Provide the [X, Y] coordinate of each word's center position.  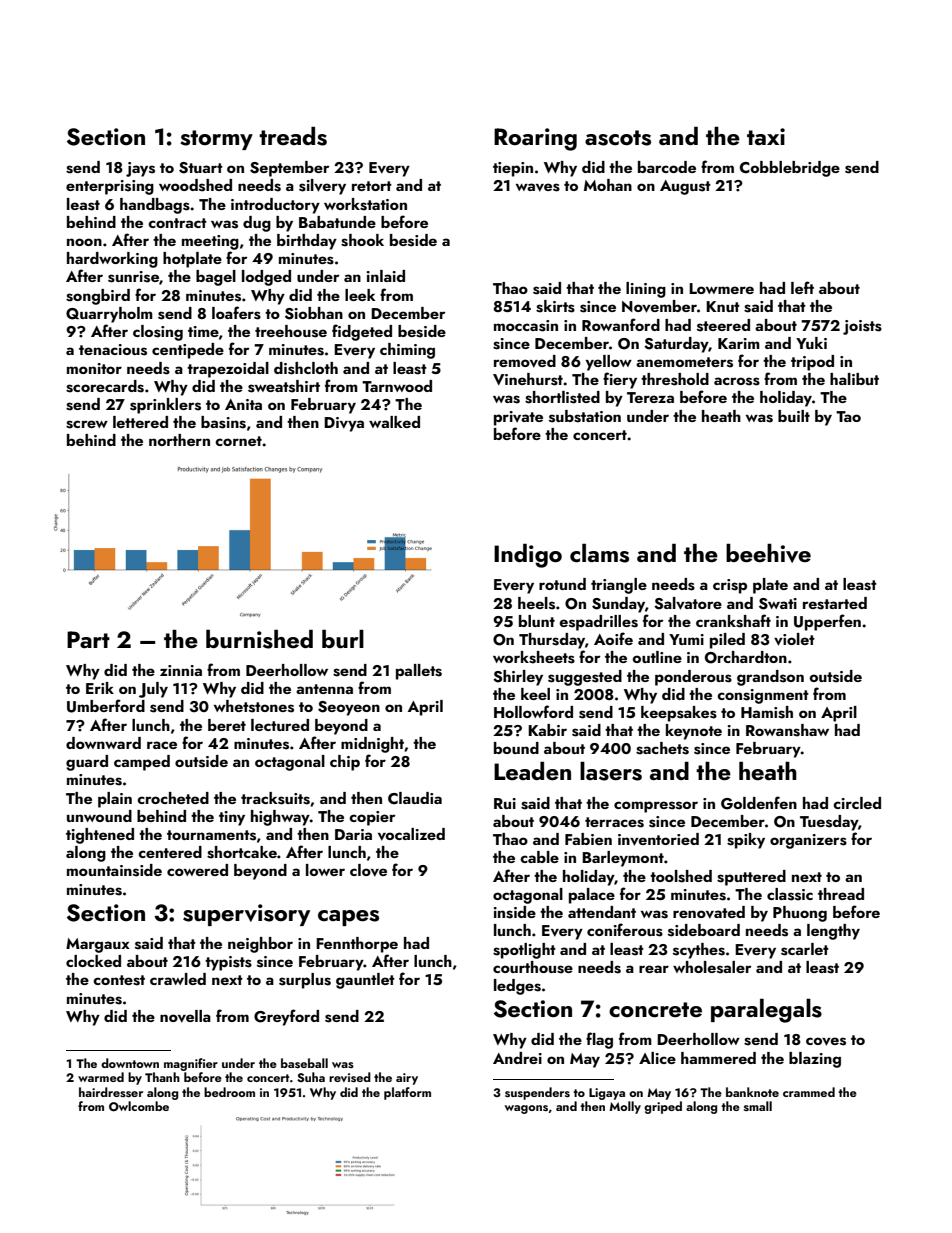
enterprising [110, 187]
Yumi [686, 639]
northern [179, 440]
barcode [667, 167]
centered [170, 852]
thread [841, 894]
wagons [526, 1109]
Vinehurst [528, 379]
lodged [266, 278]
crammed [809, 1092]
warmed [101, 1077]
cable [539, 857]
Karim [739, 343]
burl [343, 639]
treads [293, 136]
